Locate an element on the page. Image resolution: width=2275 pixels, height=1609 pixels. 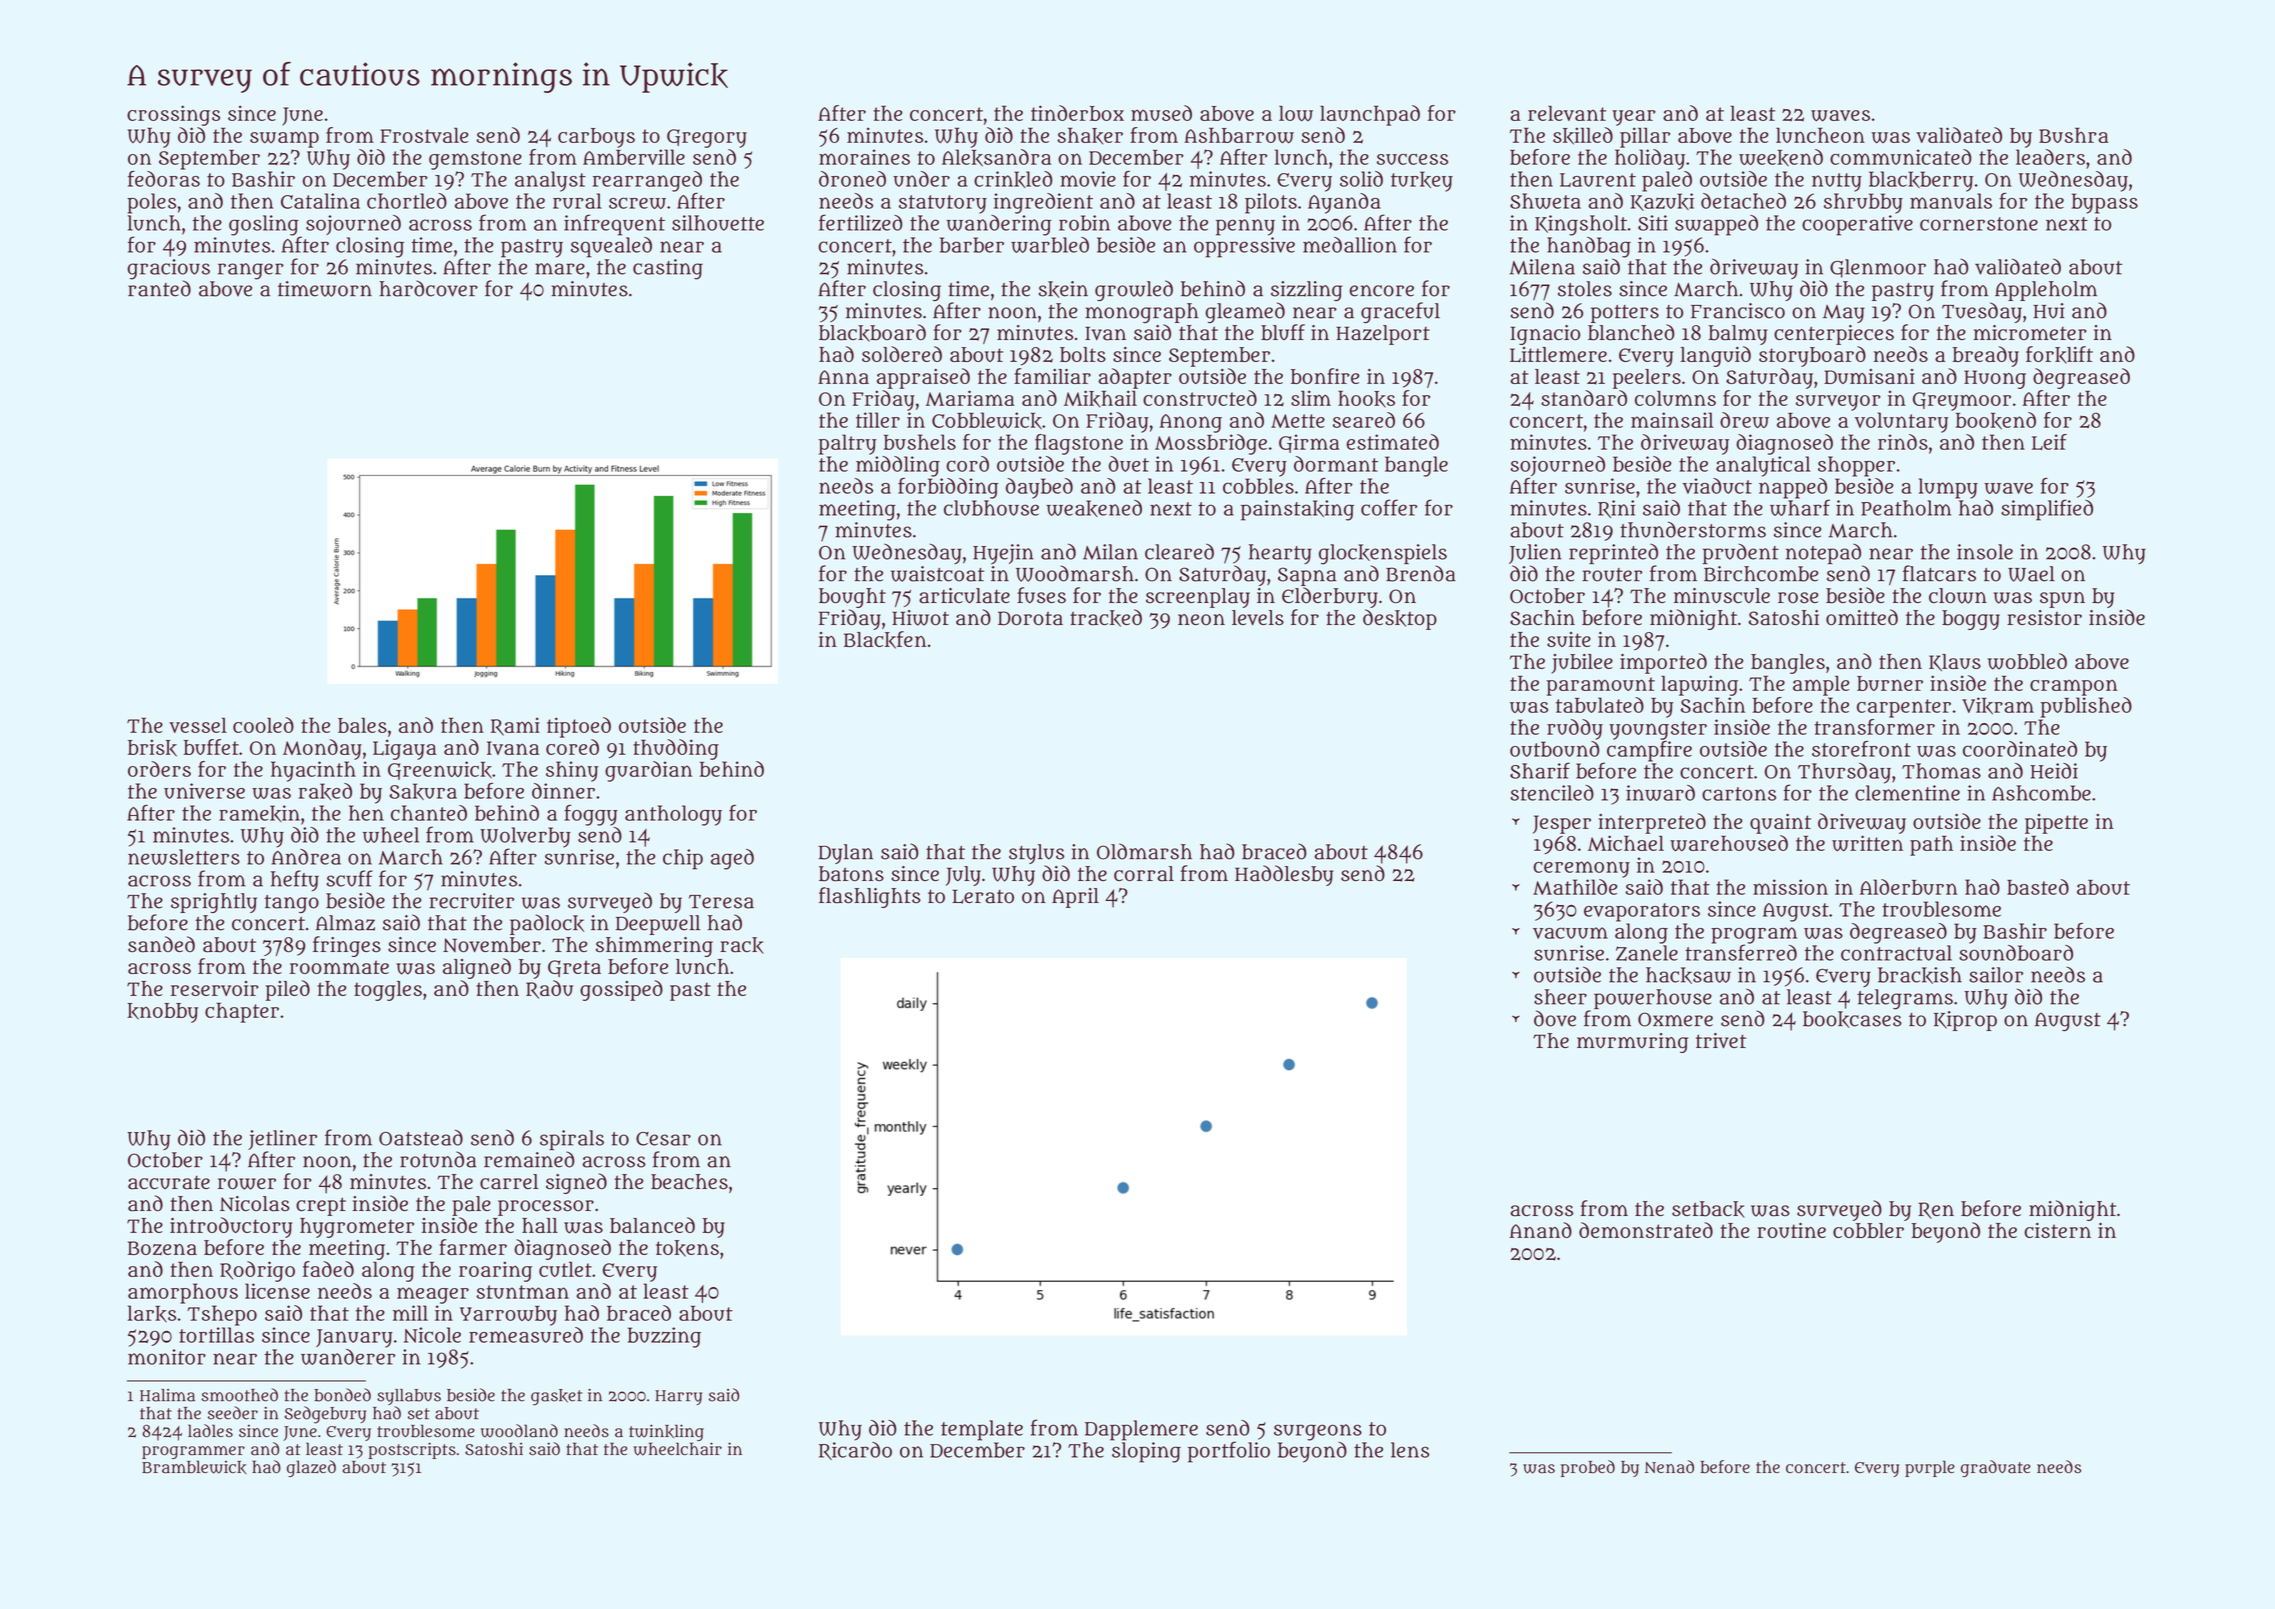
paltry is located at coordinates (847, 444).
